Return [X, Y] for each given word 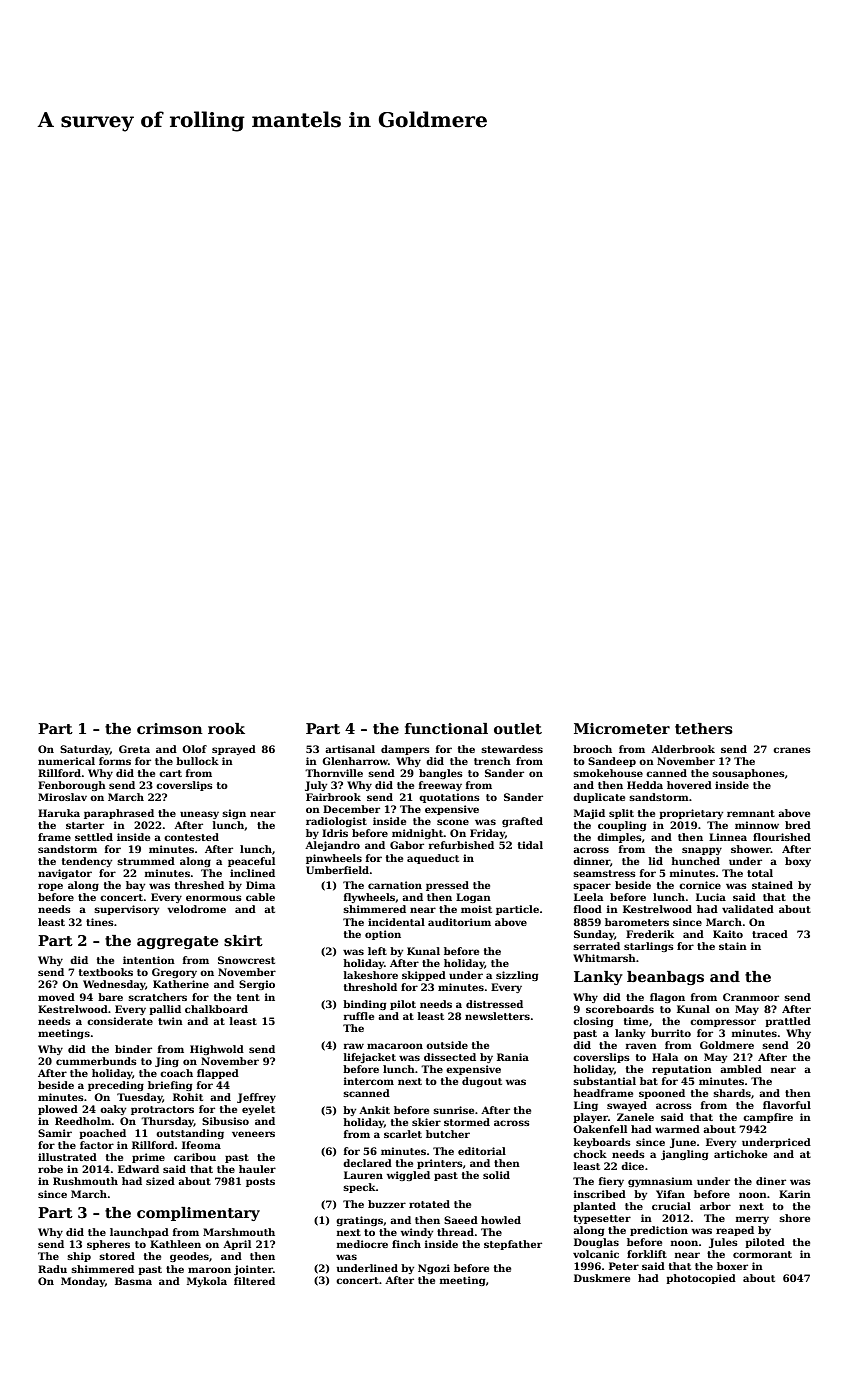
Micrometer [622, 728]
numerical [66, 761]
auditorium [459, 922]
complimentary [198, 1214]
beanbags [665, 978]
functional [446, 728]
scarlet [403, 1134]
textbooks [106, 972]
